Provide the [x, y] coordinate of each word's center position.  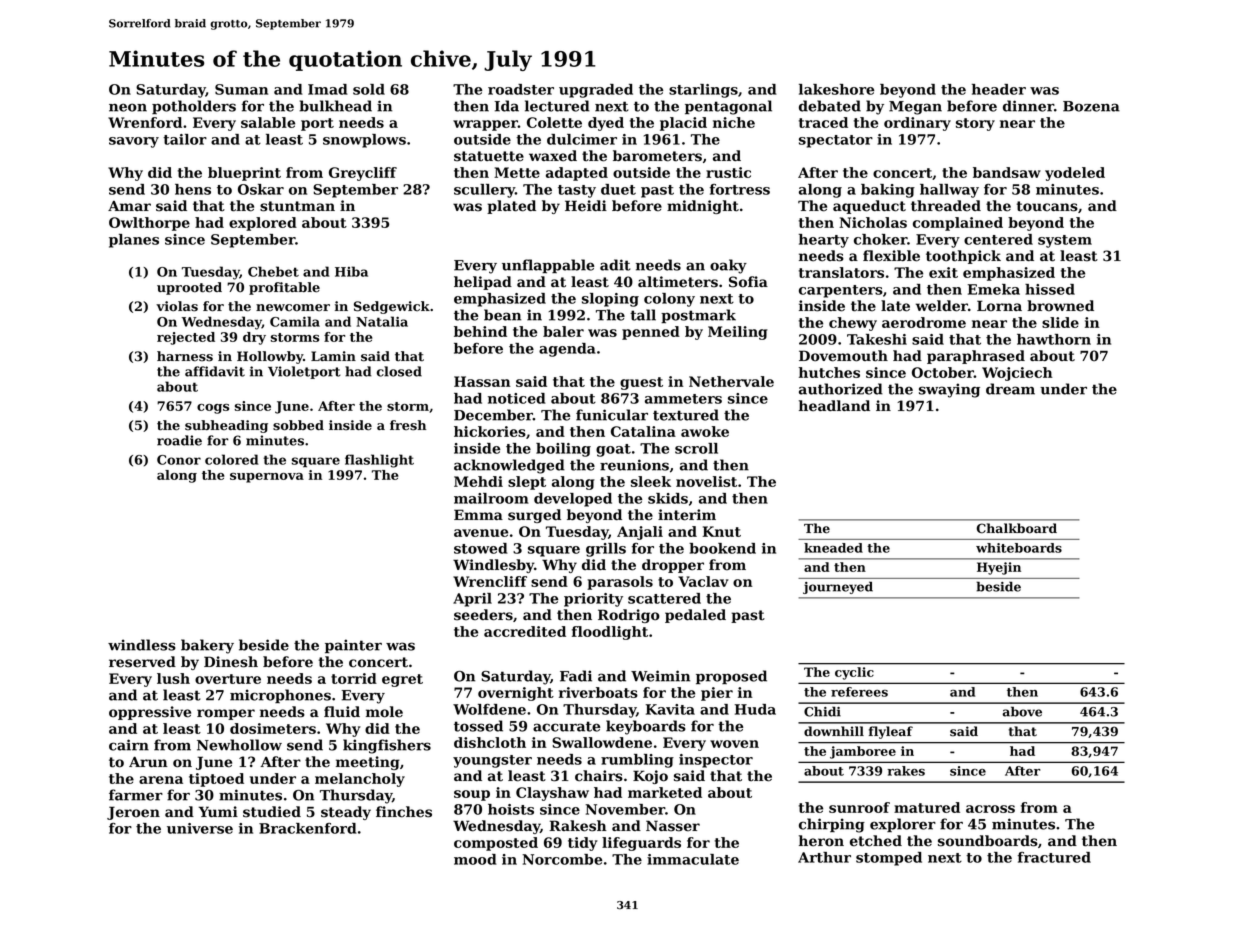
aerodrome [924, 322]
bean [502, 315]
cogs [213, 409]
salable [268, 122]
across [990, 809]
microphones [280, 696]
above [1022, 711]
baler [563, 331]
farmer [136, 795]
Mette [517, 172]
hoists [511, 809]
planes [134, 241]
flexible [891, 256]
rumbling [637, 761]
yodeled [1075, 174]
